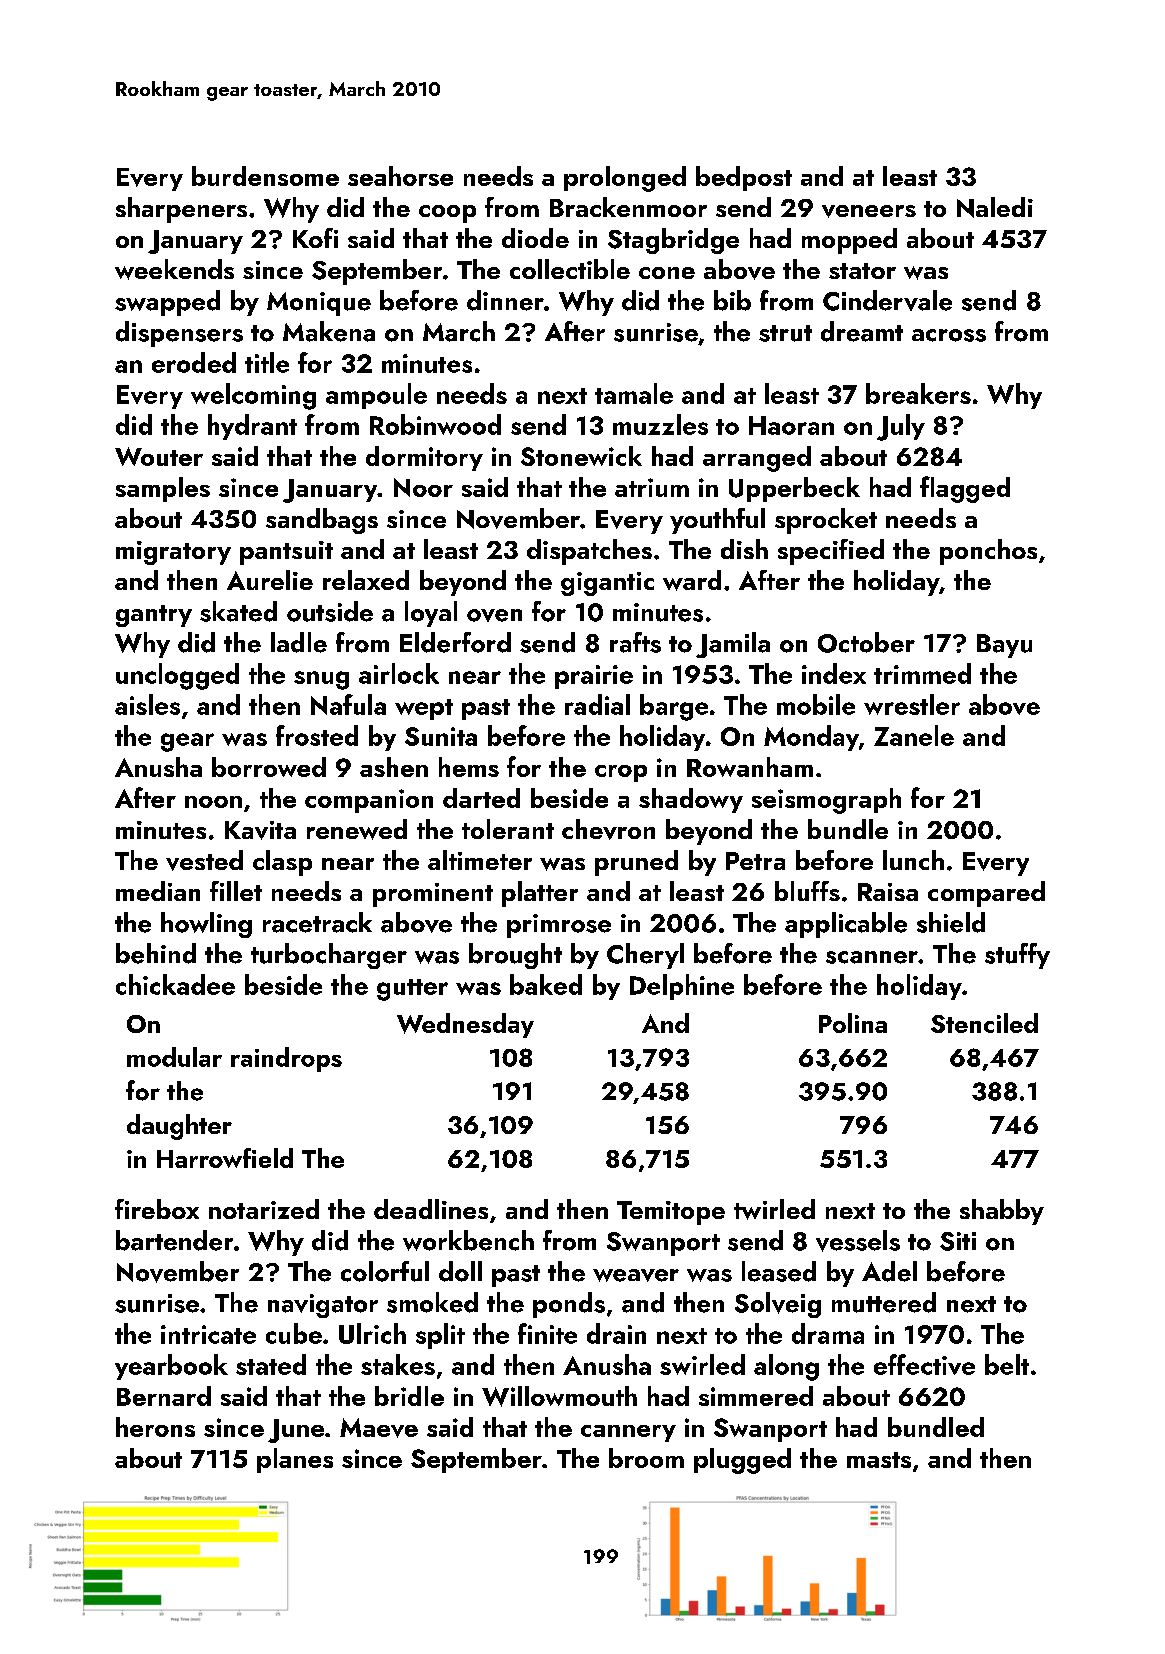 This page has height=1654, width=1165. What do you see at coordinates (744, 178) in the page?
I see `bedpost` at bounding box center [744, 178].
